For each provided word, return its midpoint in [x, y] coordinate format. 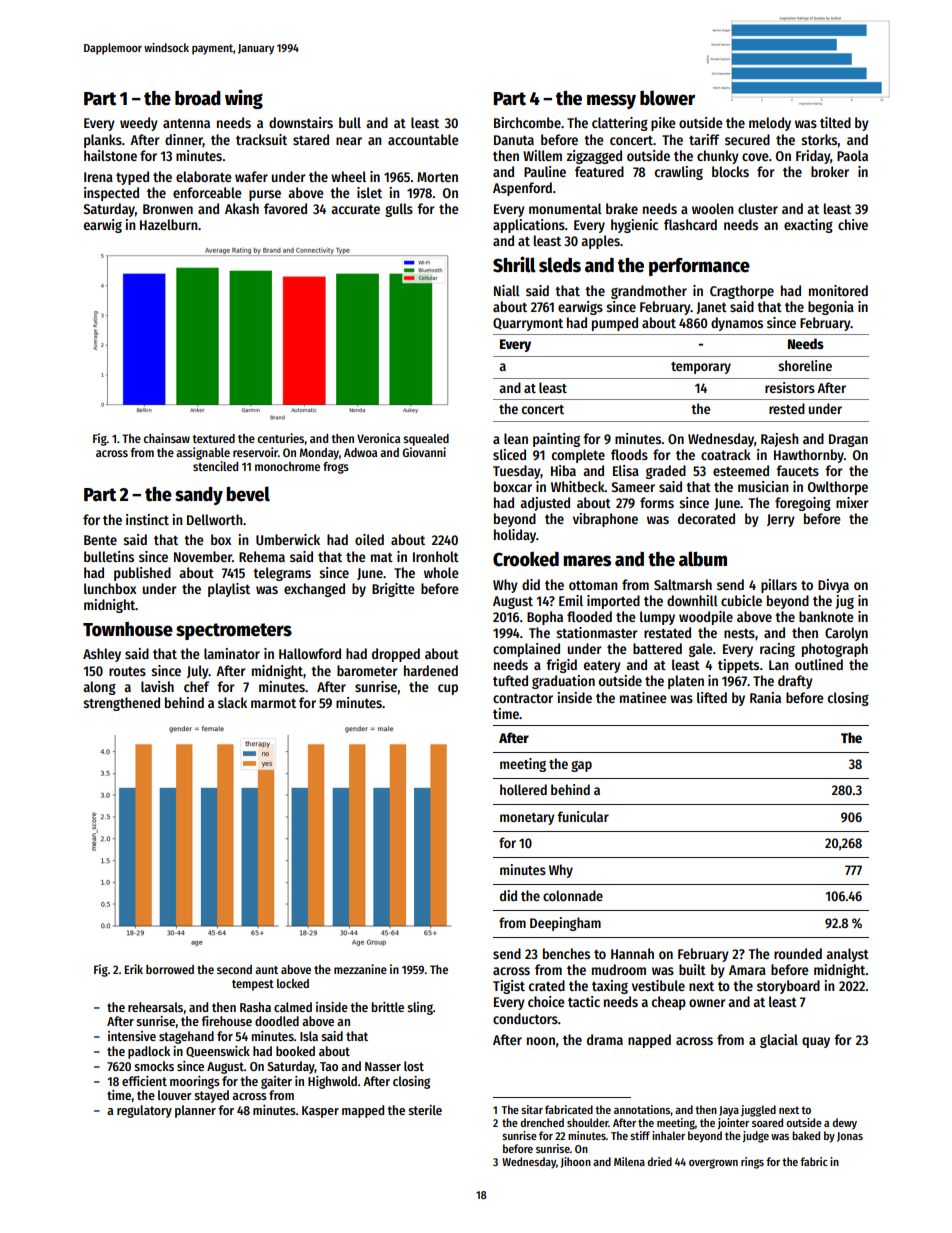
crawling [679, 173]
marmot [273, 703]
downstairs [301, 122]
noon [541, 1041]
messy [611, 101]
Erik [134, 969]
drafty [795, 682]
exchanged [314, 590]
